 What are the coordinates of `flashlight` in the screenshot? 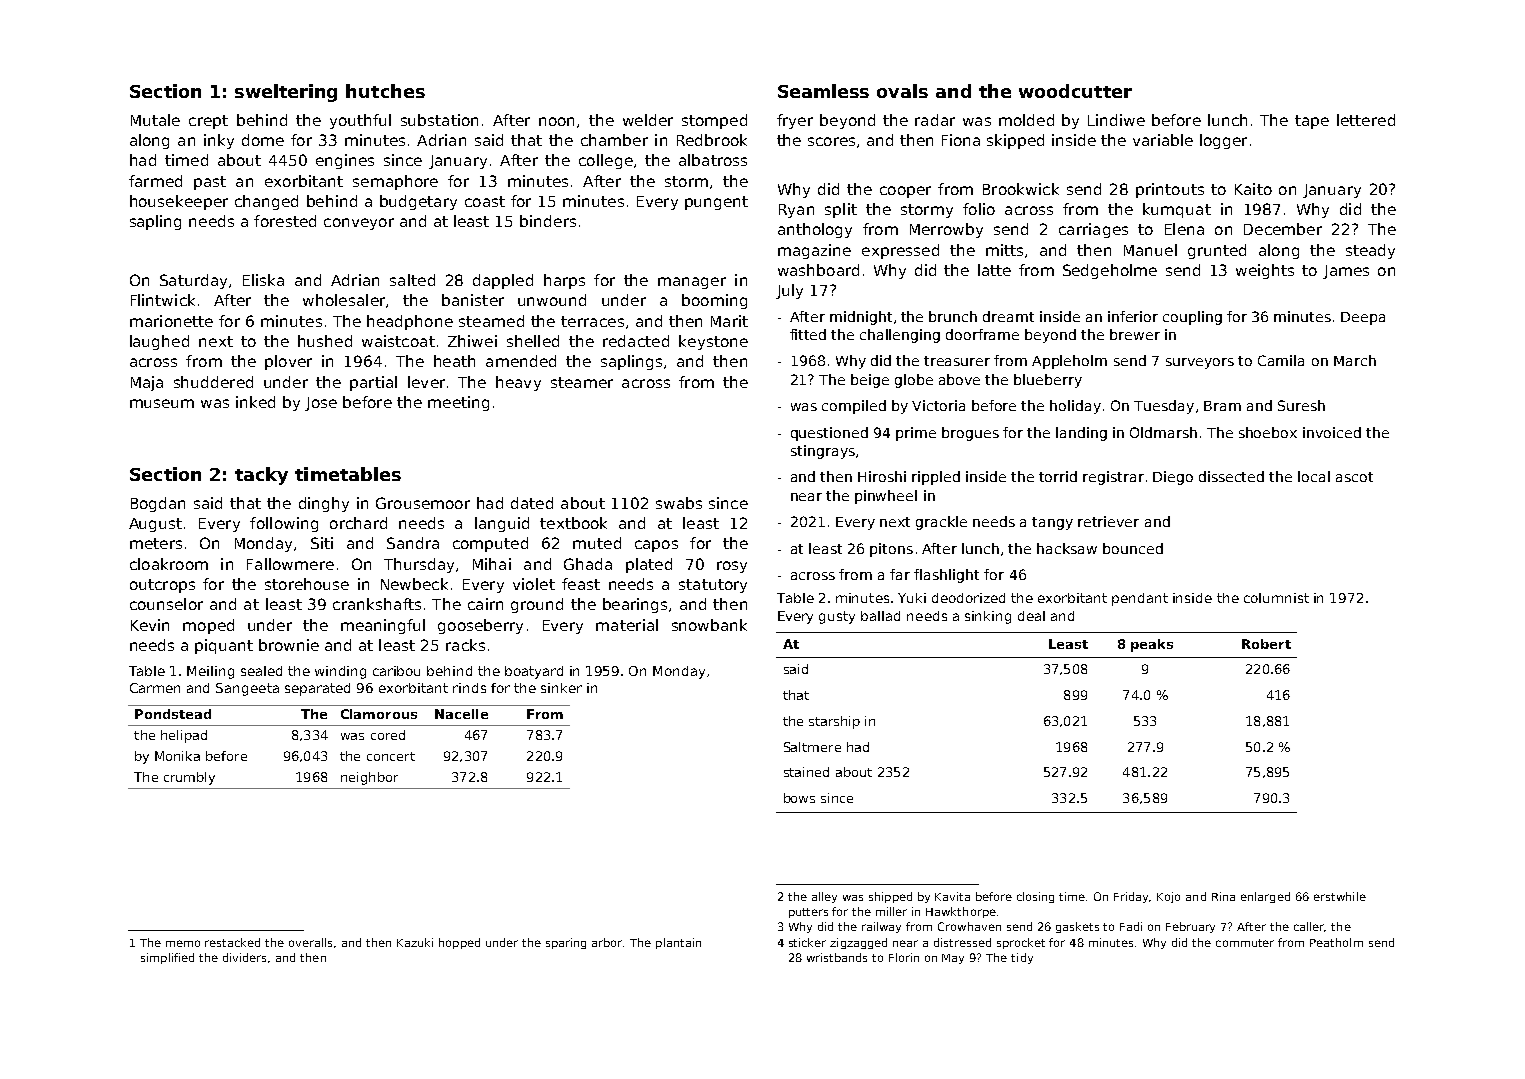 It's located at (946, 576).
